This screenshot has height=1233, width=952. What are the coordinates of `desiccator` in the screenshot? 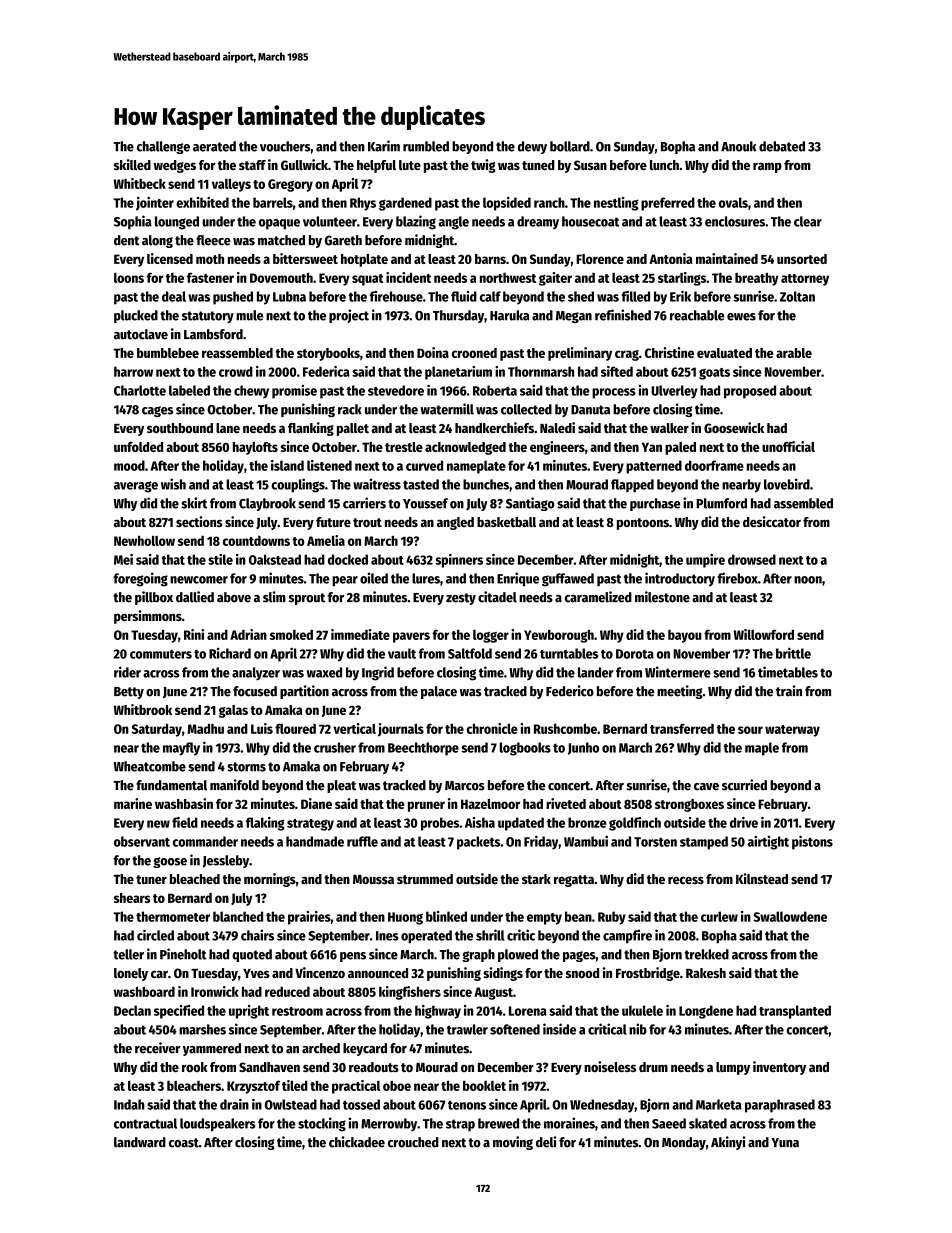 It's located at (772, 521).
